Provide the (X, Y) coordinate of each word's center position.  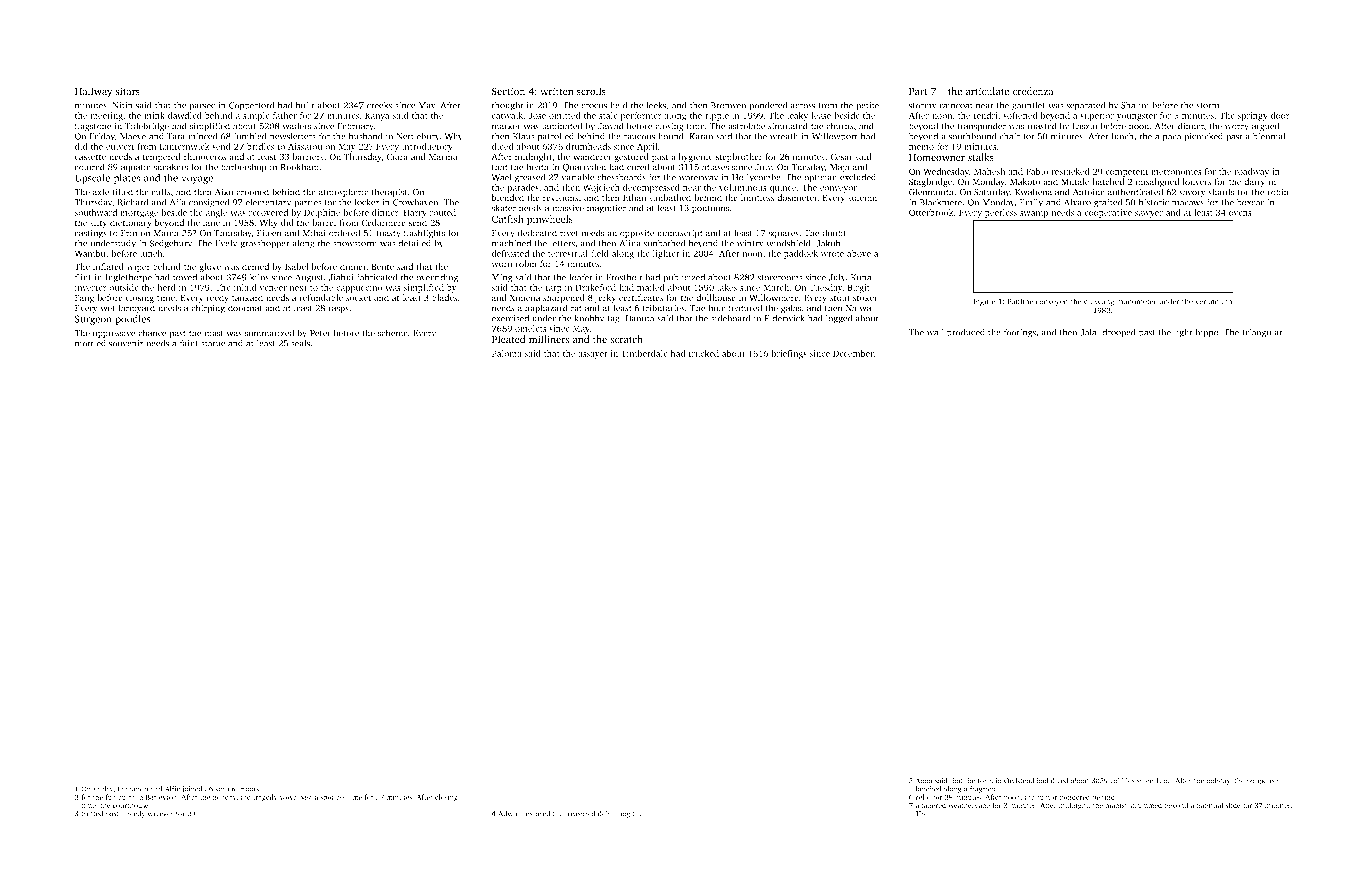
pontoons (710, 210)
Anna (924, 781)
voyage (197, 180)
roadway (1251, 172)
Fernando (133, 789)
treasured (580, 814)
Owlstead (1019, 781)
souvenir (126, 343)
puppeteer (1263, 782)
